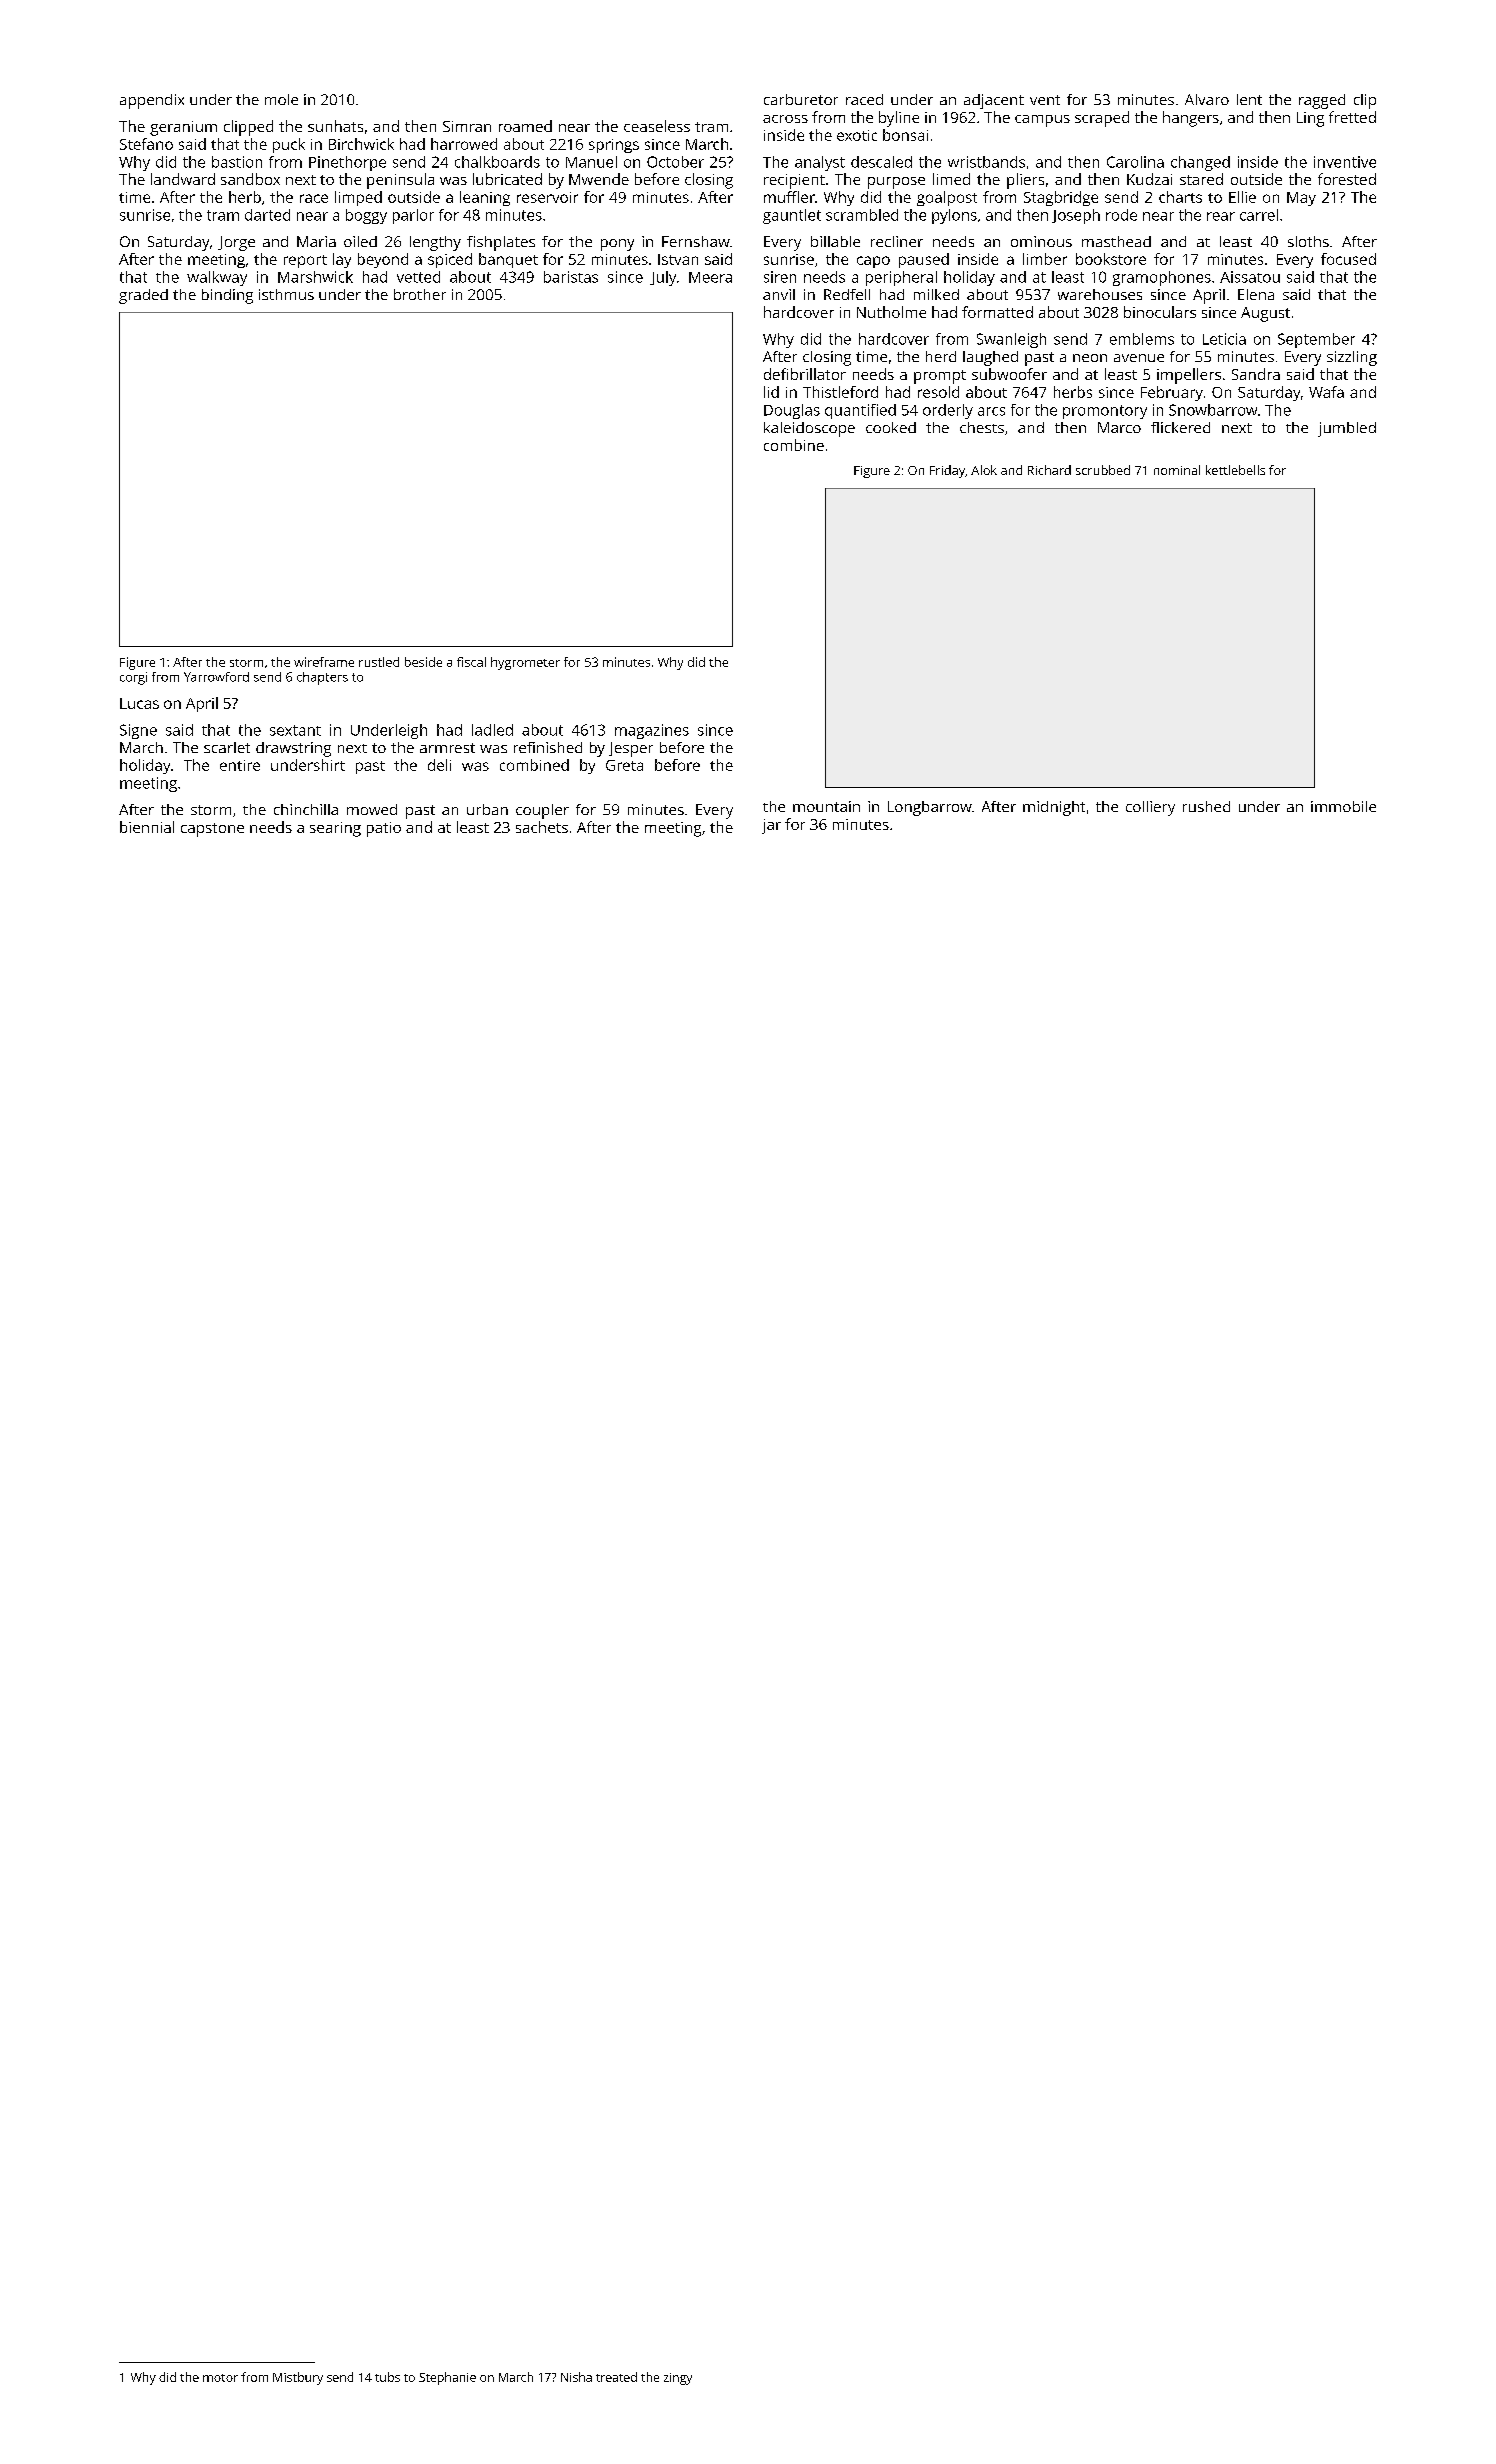 Image resolution: width=1496 pixels, height=2464 pixels. I want to click on searing, so click(335, 829).
